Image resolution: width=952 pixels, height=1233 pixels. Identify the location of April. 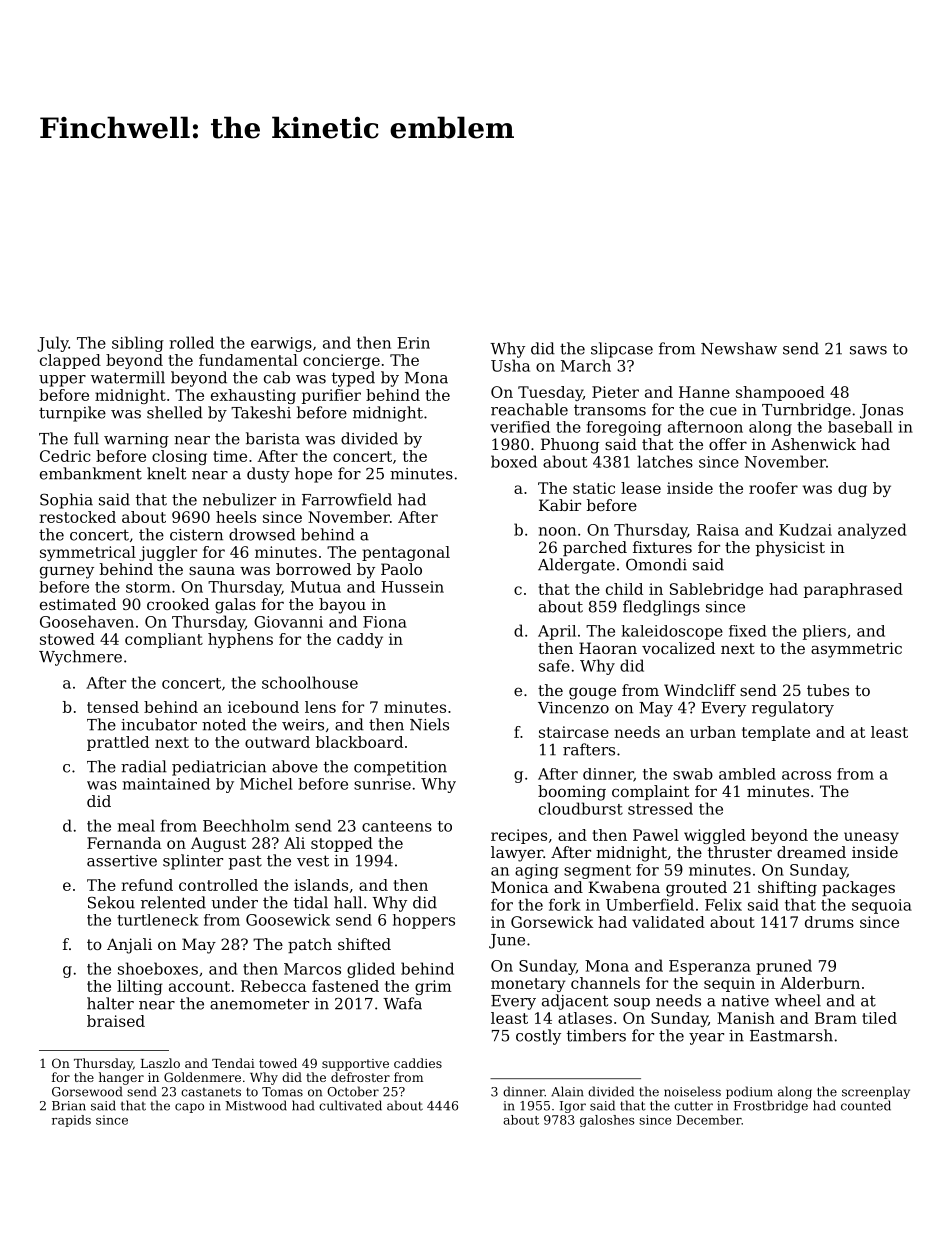
(557, 632).
